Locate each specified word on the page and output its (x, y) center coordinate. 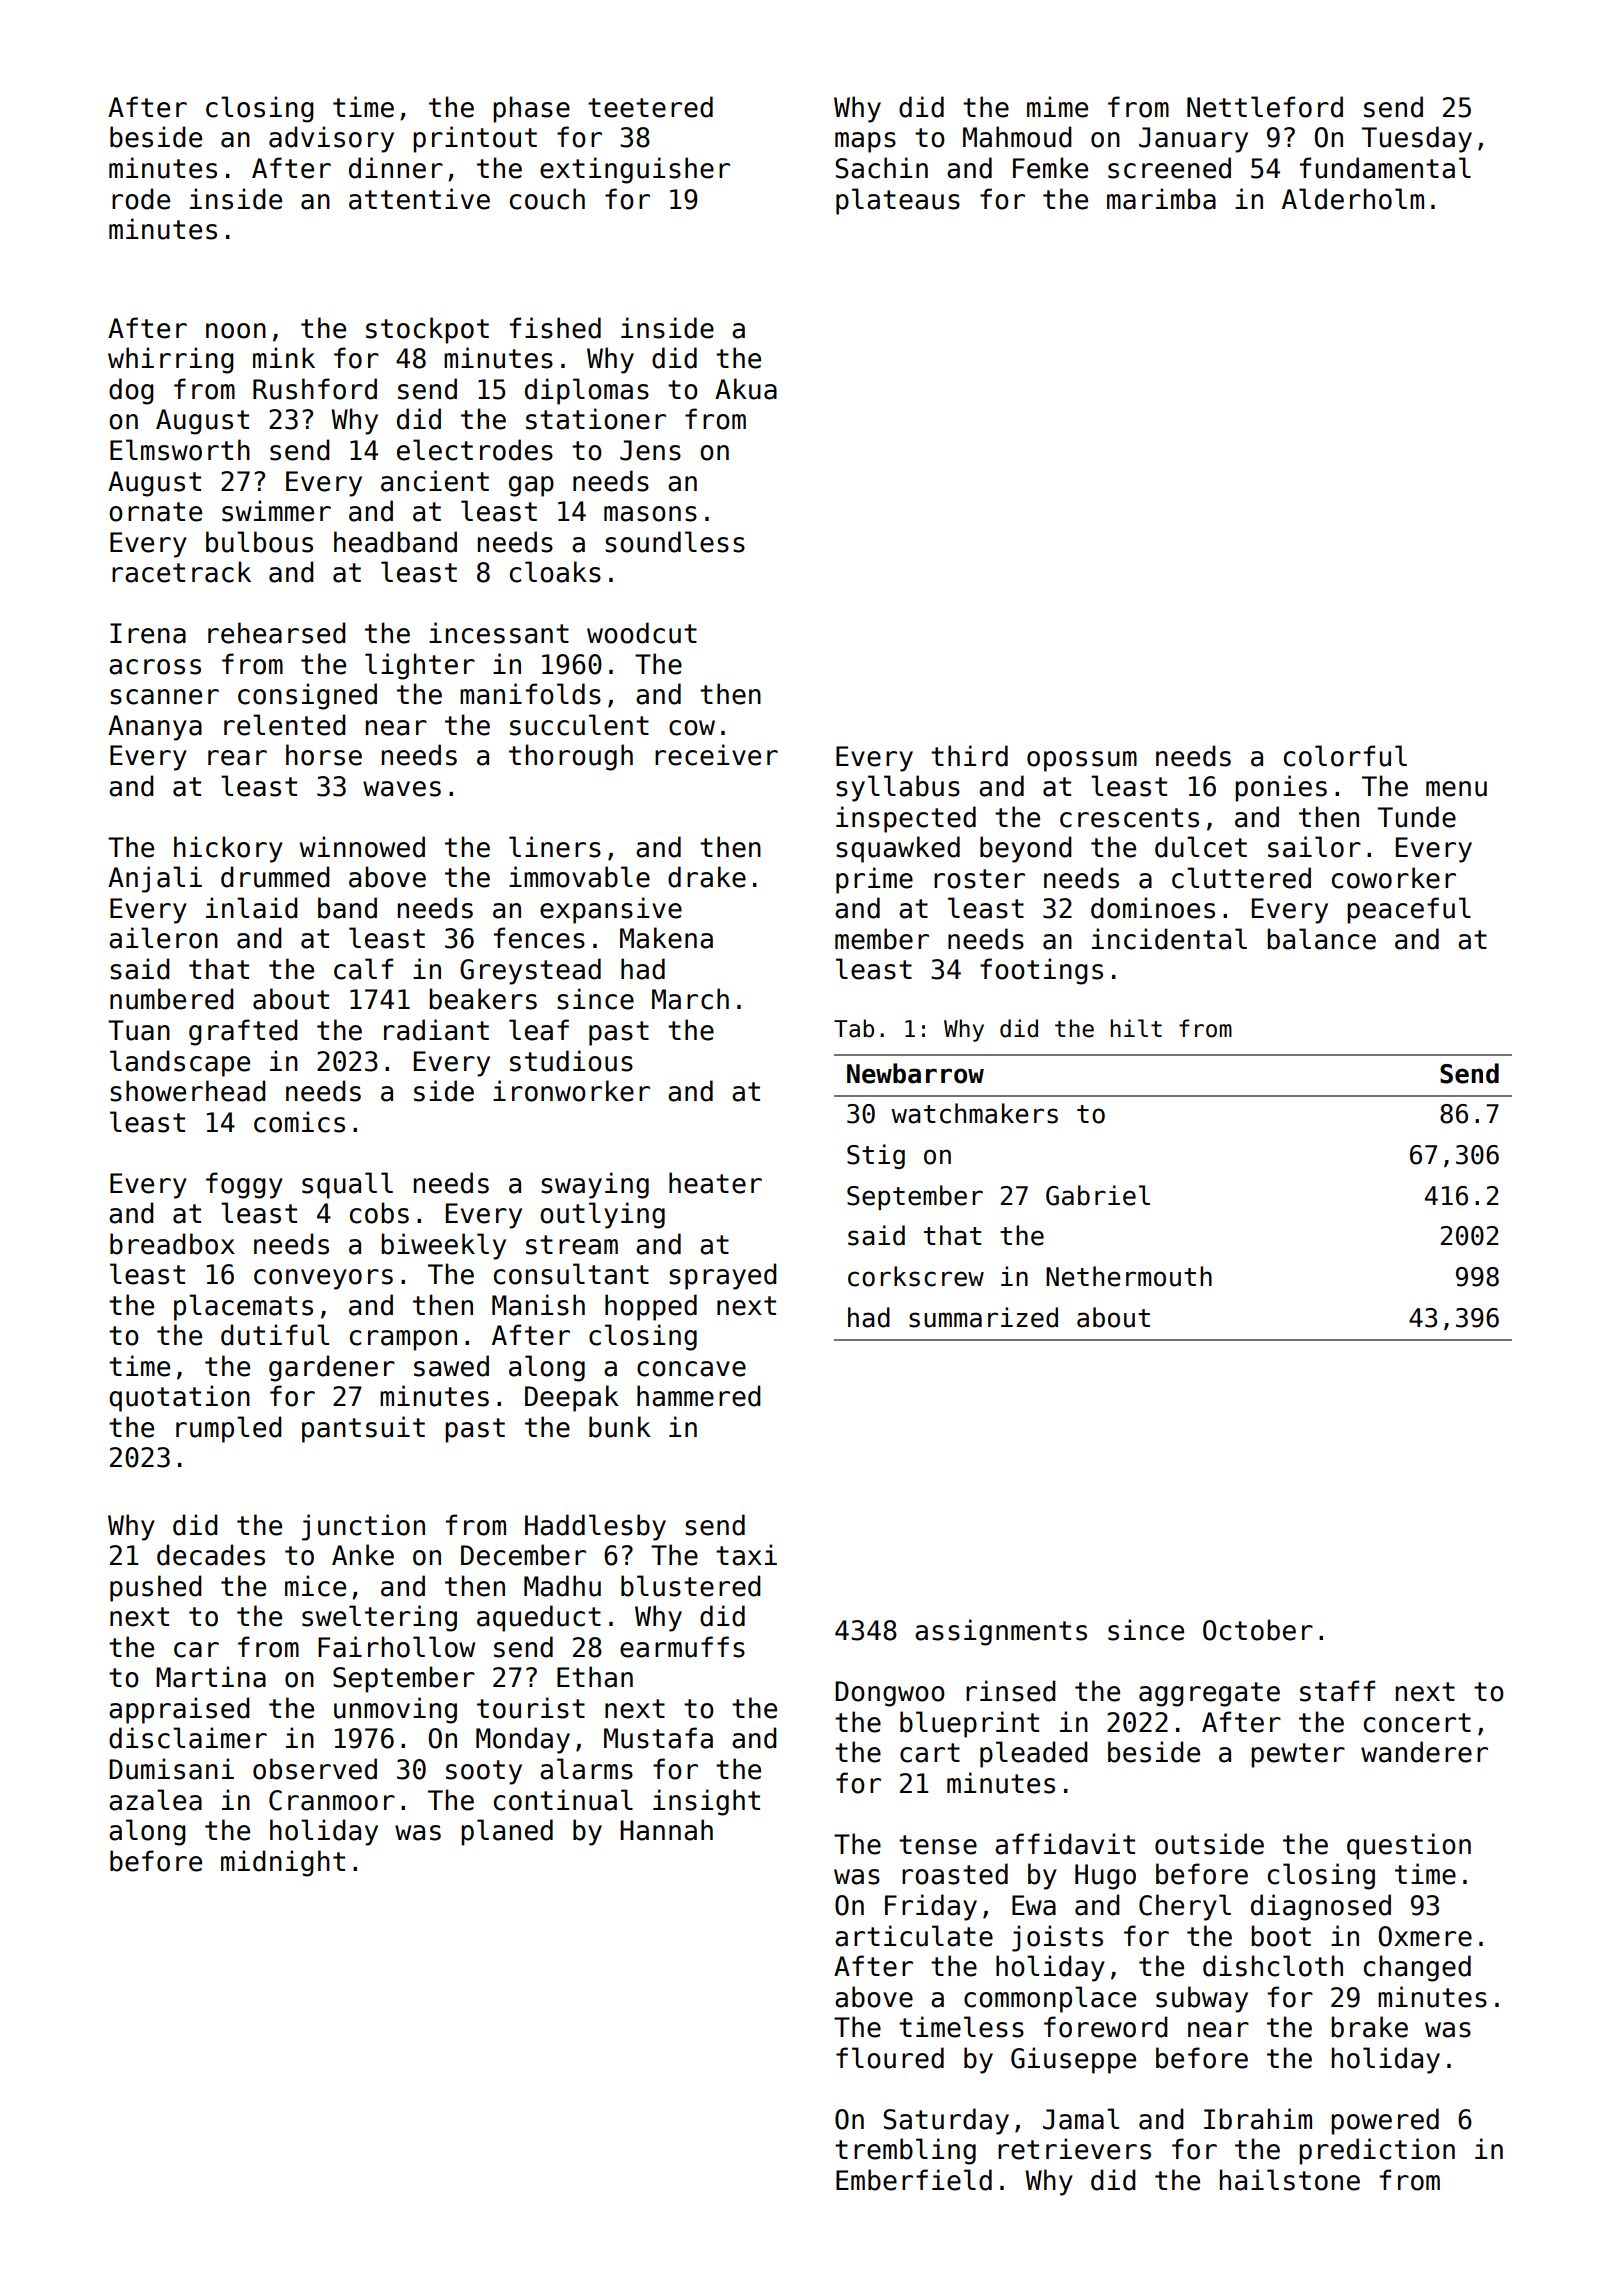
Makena (666, 938)
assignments (1001, 1632)
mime (1057, 107)
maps (865, 142)
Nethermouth (1129, 1276)
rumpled (229, 1429)
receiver (716, 755)
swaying (595, 1185)
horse (324, 755)
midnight (283, 1863)
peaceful (1409, 910)
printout (475, 139)
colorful (1345, 756)
